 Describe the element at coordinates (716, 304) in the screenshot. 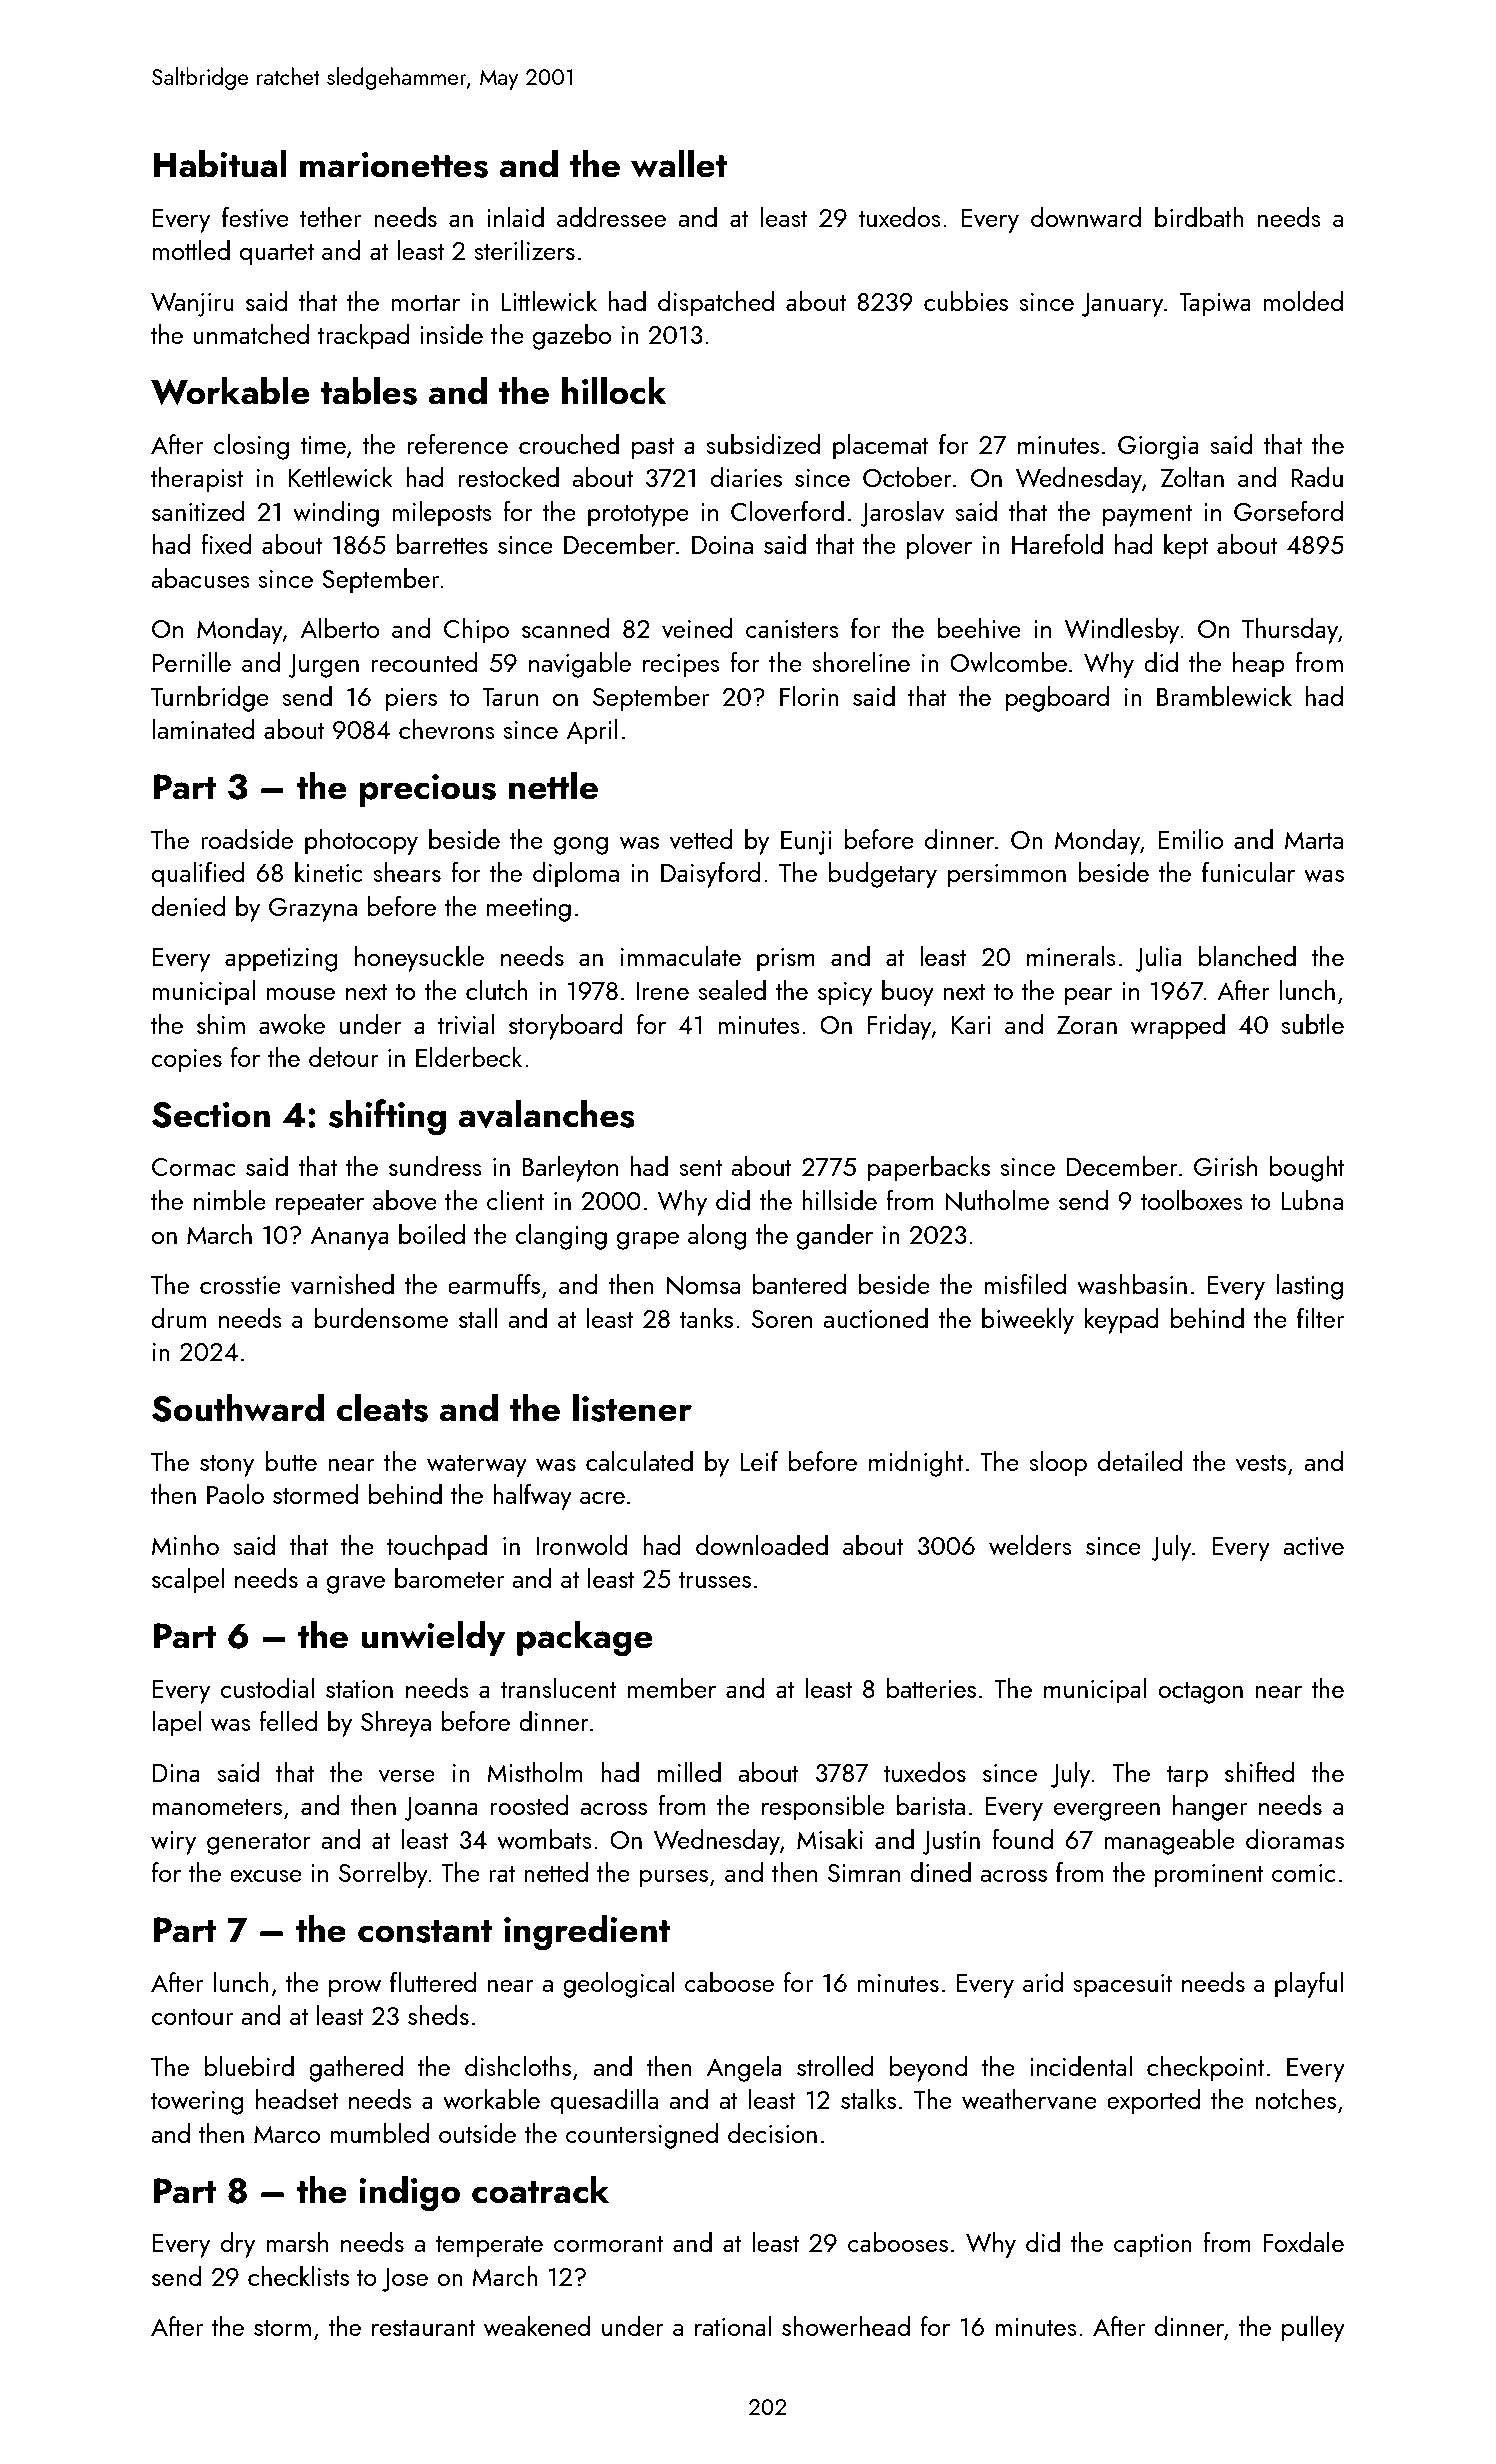

I see `dispatched` at that location.
